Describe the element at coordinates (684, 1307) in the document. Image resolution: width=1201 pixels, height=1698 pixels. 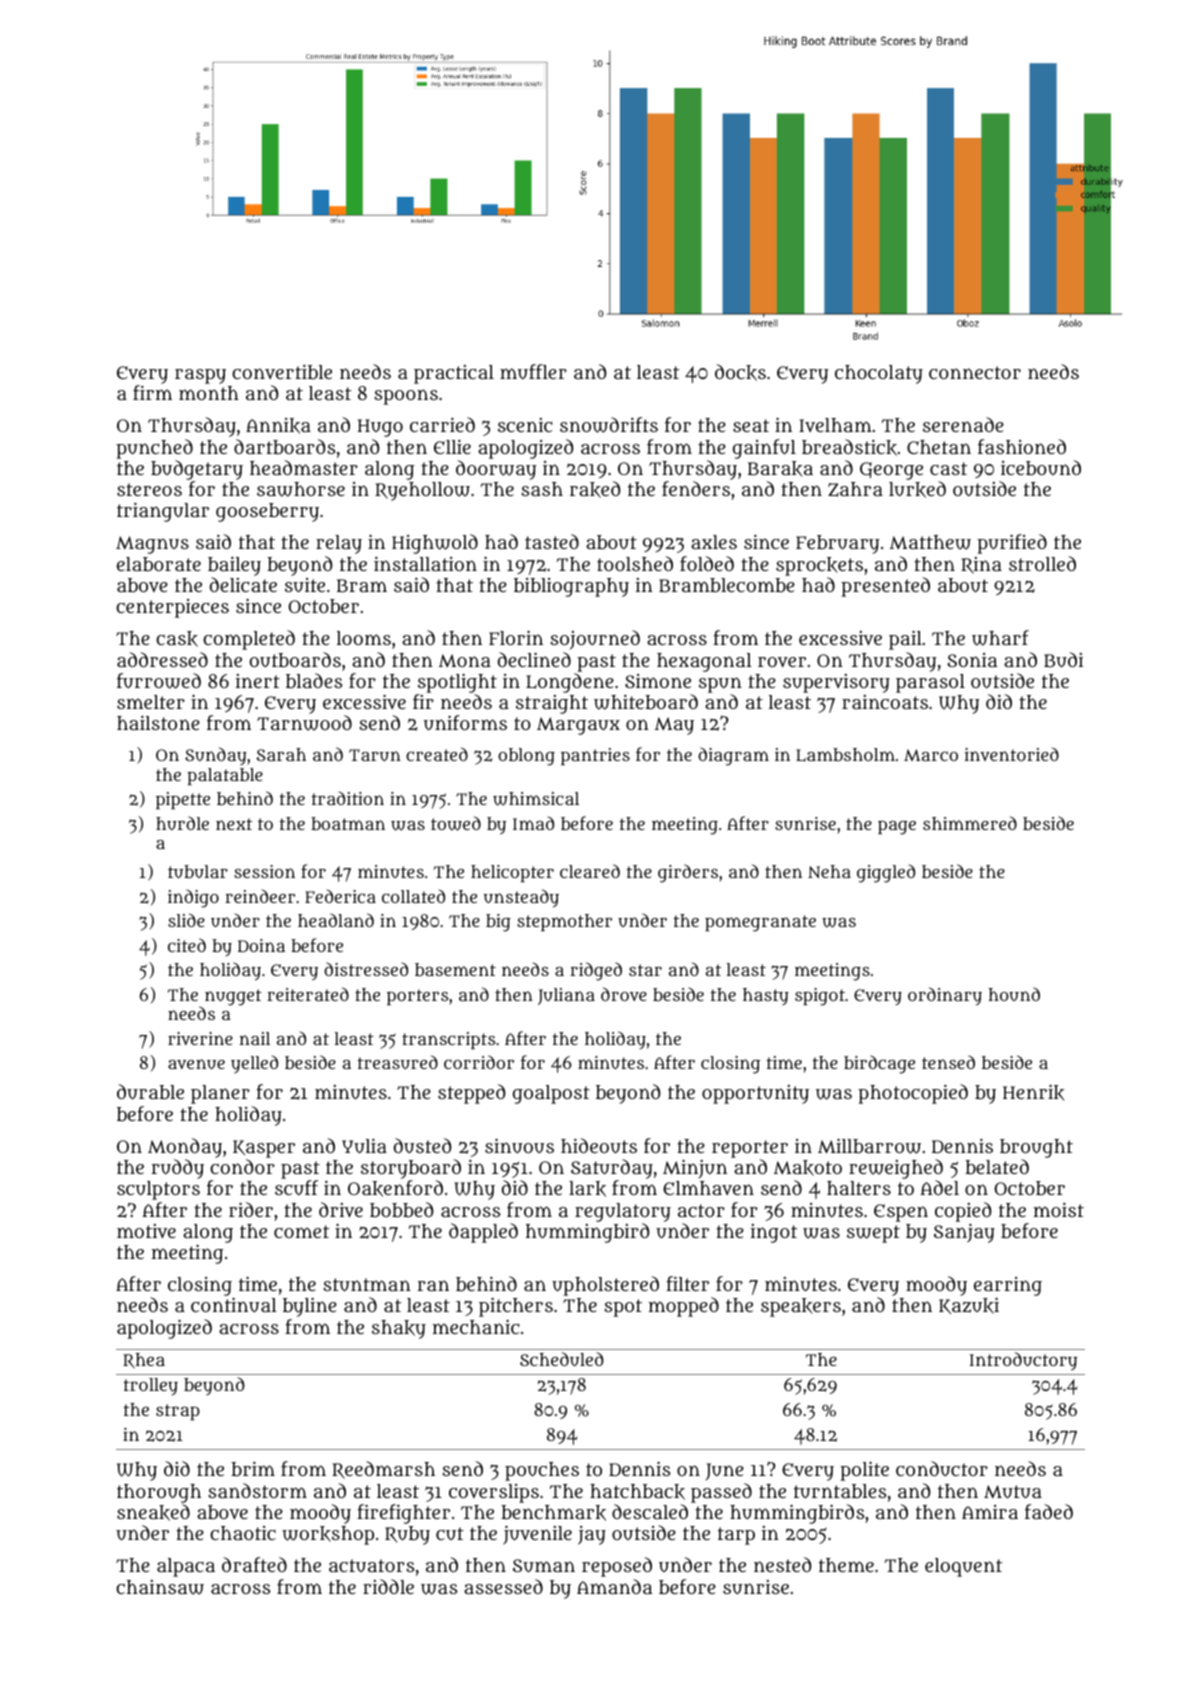
I see `mopped` at that location.
